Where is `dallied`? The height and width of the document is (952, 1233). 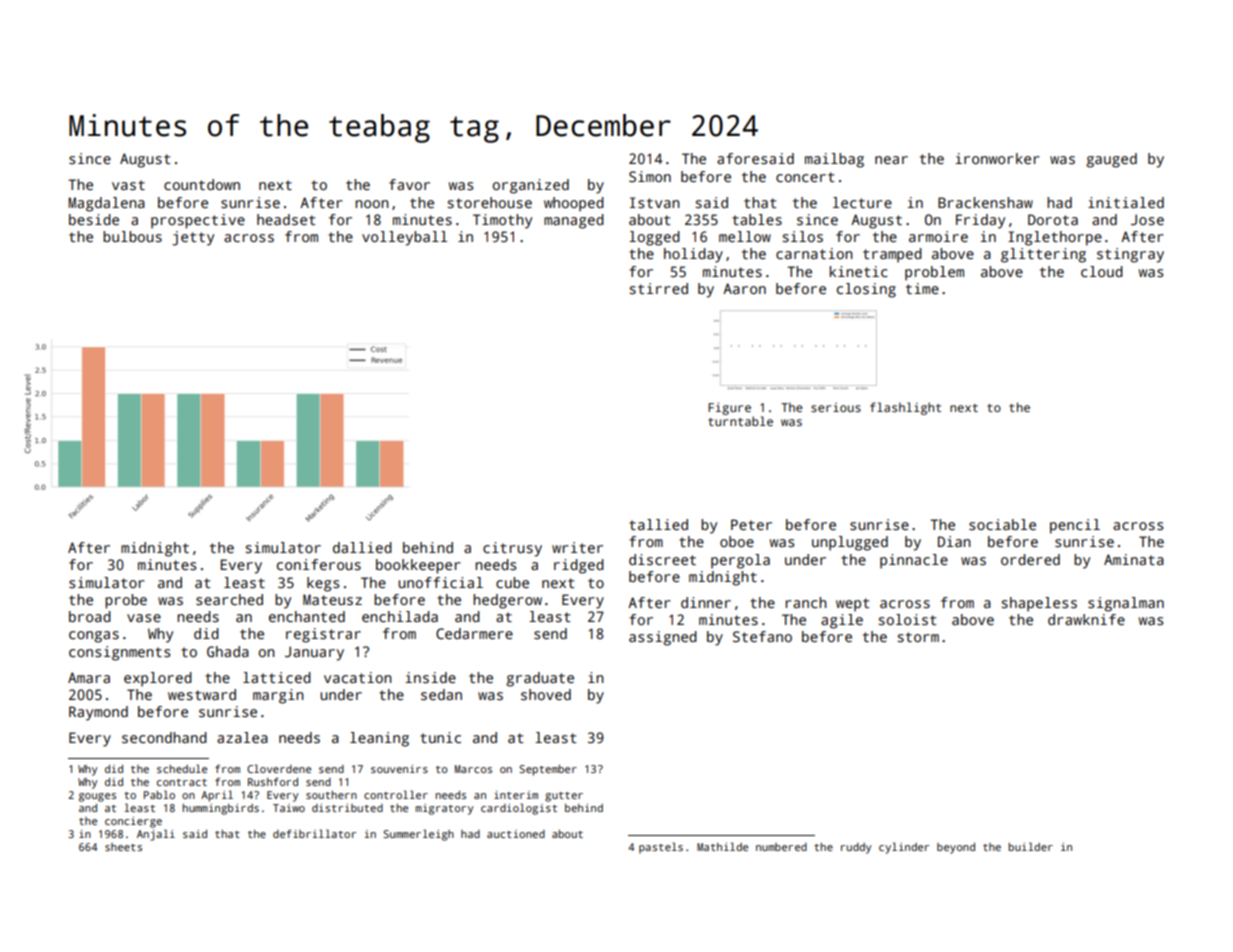
dallied is located at coordinates (362, 547).
